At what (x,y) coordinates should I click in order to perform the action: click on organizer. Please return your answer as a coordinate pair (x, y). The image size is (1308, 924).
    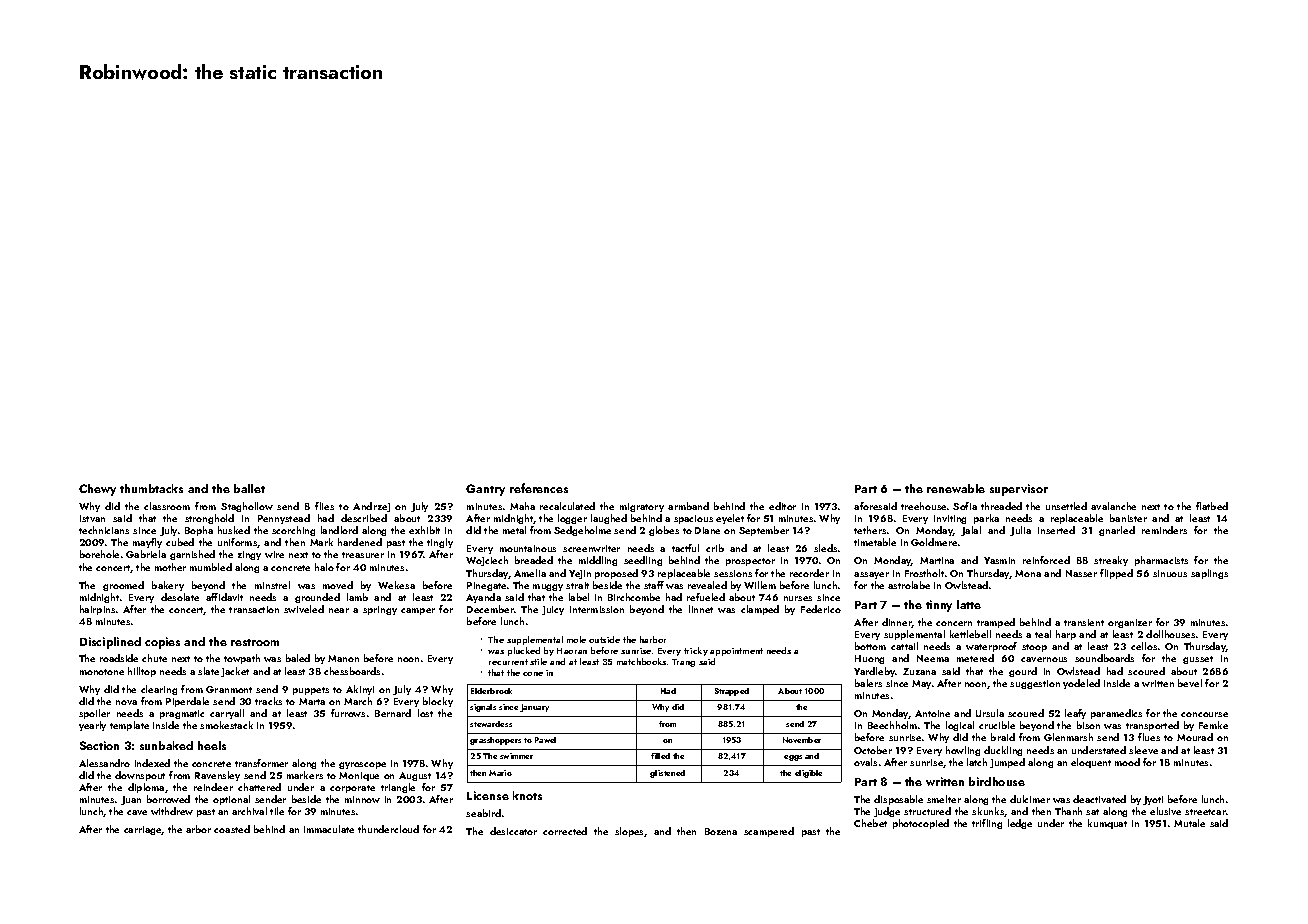
    Looking at the image, I should click on (1130, 623).
